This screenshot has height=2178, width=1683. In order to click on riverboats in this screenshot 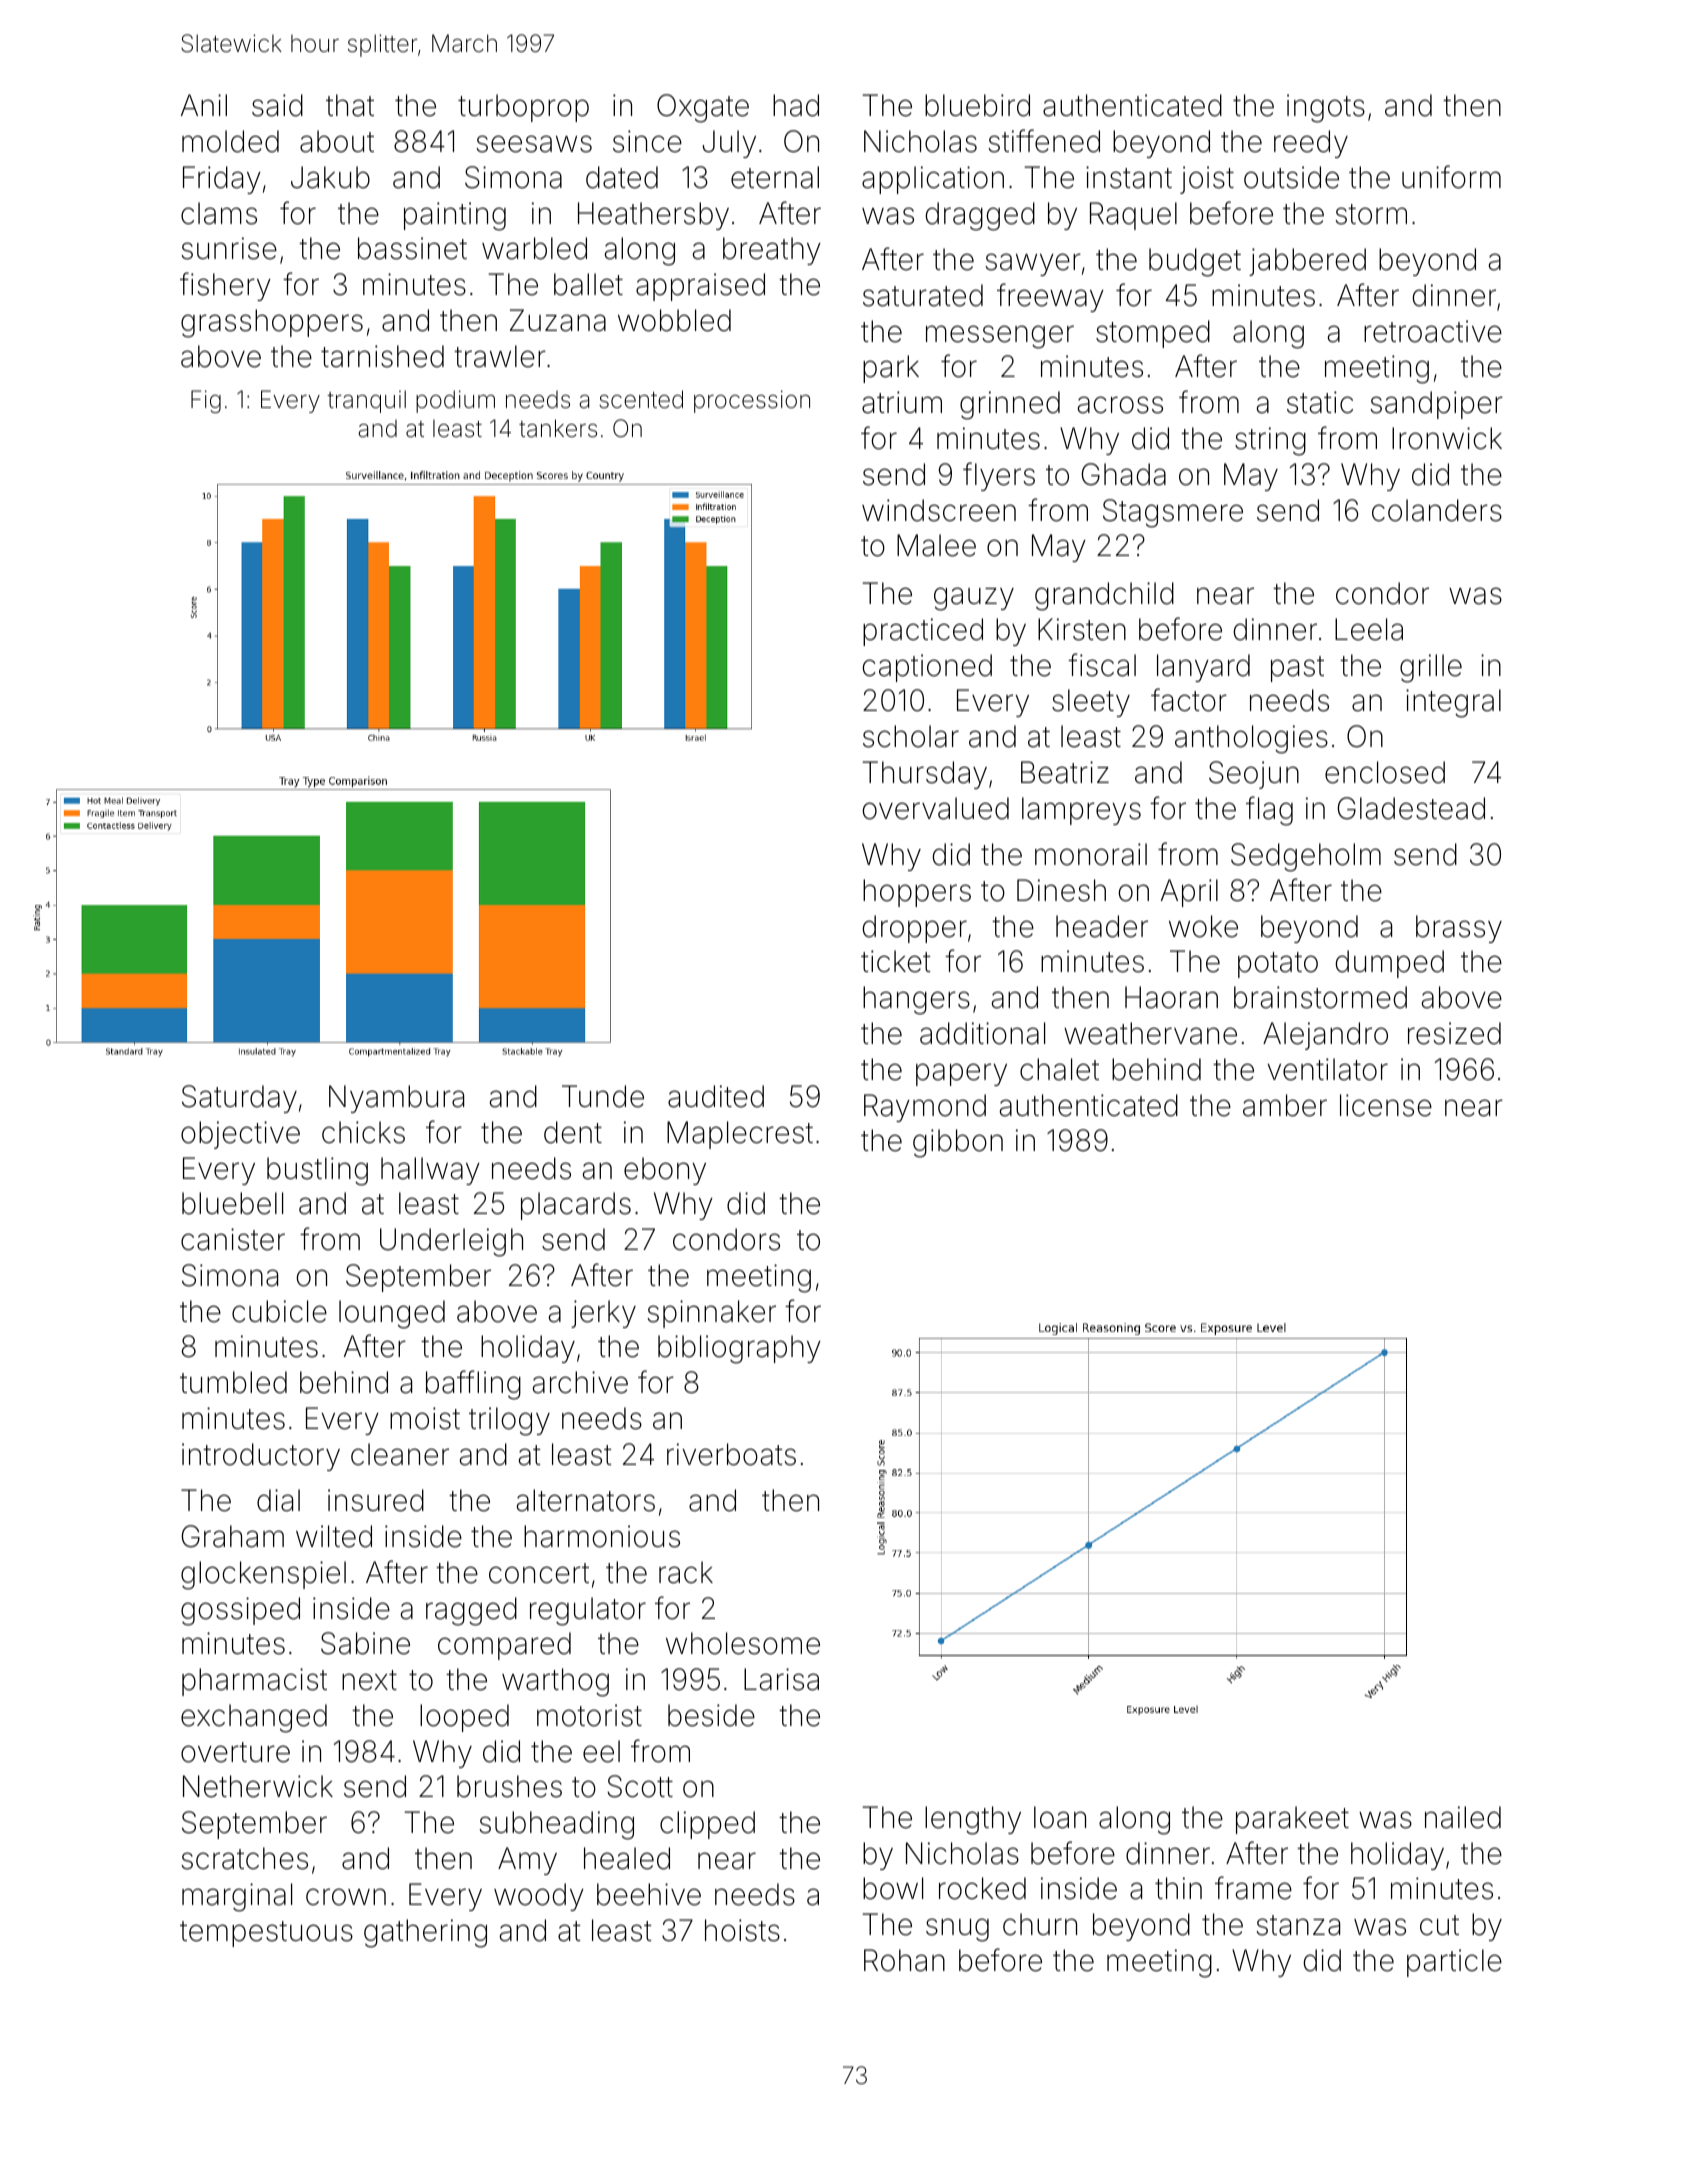, I will do `click(731, 1454)`.
